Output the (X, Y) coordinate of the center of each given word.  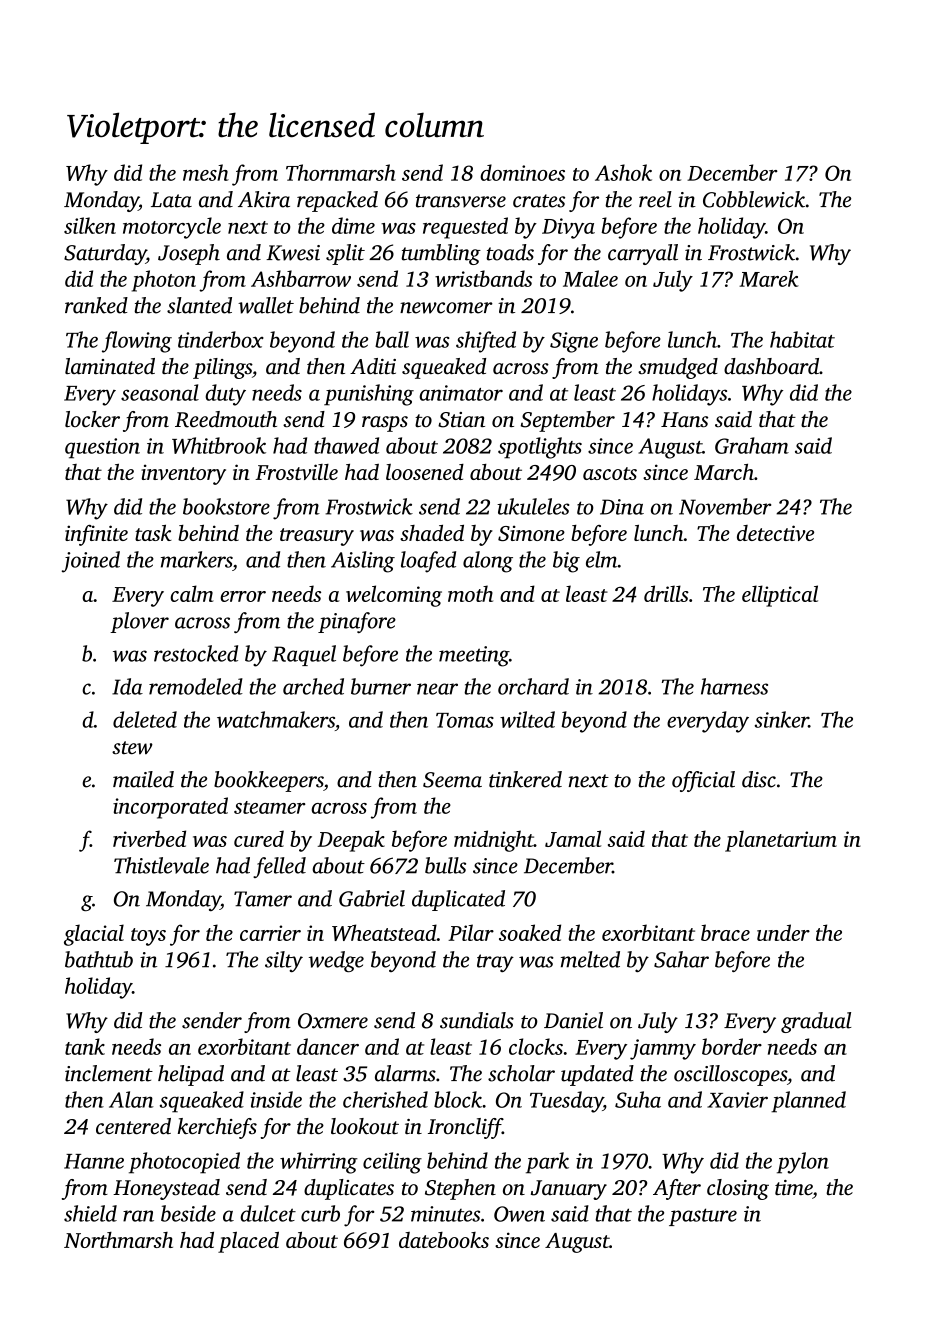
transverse (461, 201)
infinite (96, 535)
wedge (336, 961)
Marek (769, 278)
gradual (816, 1022)
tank (85, 1046)
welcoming (394, 596)
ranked (96, 305)
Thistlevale (161, 865)
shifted (486, 342)
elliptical (780, 596)
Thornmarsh (341, 172)
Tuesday (566, 1102)
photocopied (184, 1163)
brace (725, 932)
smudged (678, 368)
